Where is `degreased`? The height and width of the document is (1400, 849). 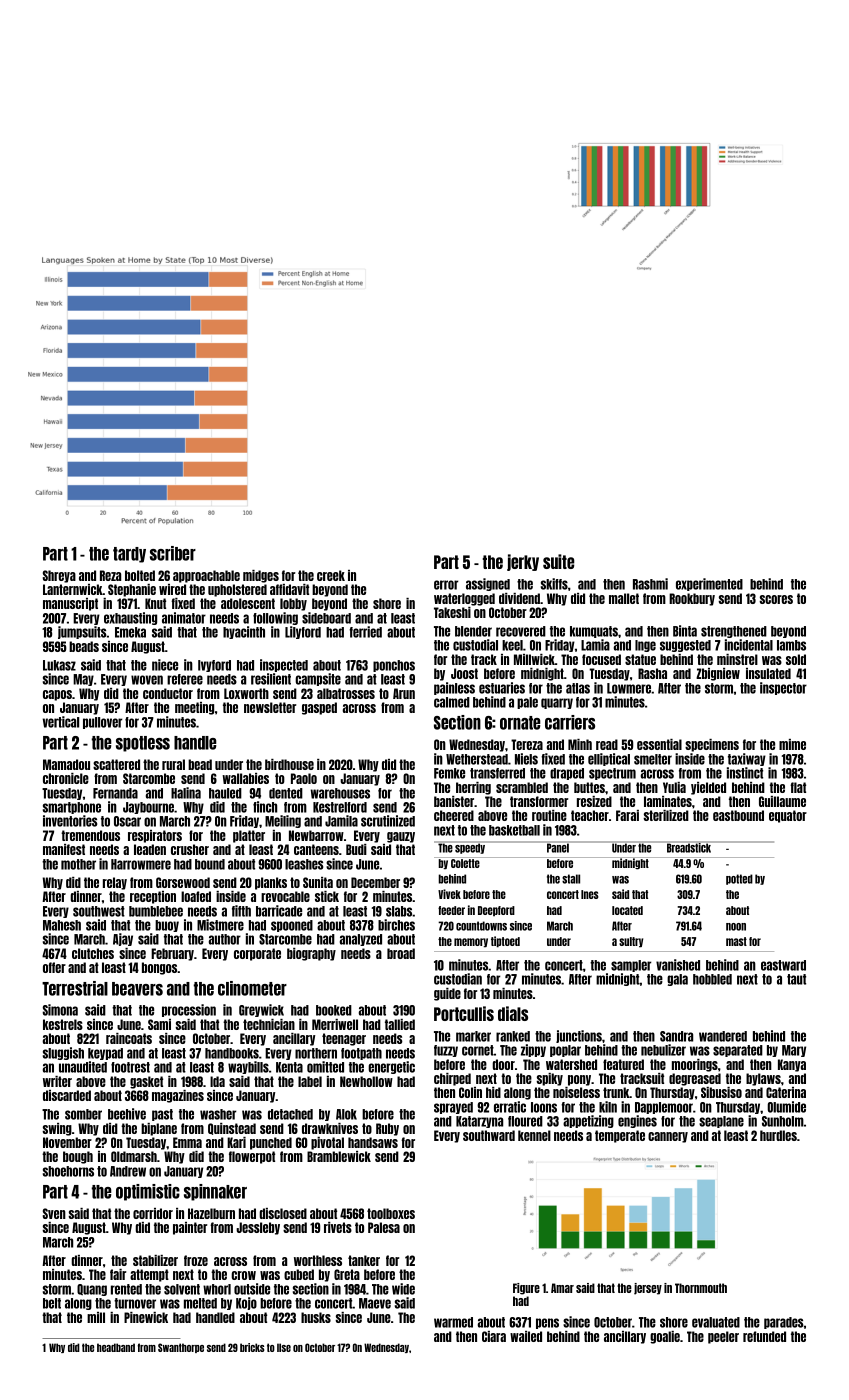 degreased is located at coordinates (695, 1079).
